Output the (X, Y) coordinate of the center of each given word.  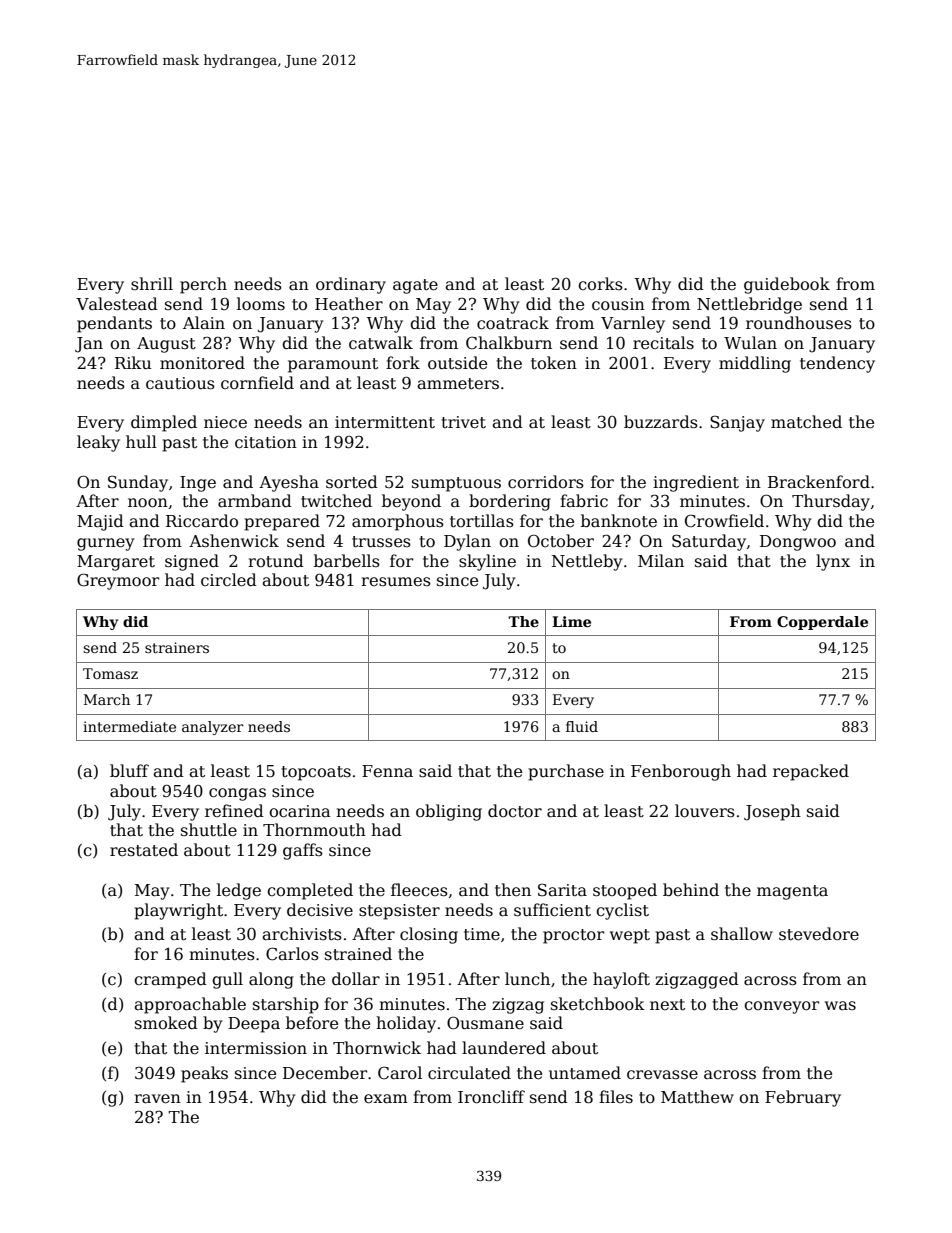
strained (358, 954)
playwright (178, 911)
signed (192, 562)
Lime (571, 621)
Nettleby (587, 562)
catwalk (381, 343)
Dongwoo (798, 543)
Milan (661, 560)
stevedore (819, 934)
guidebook (787, 285)
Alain (204, 322)
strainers (177, 647)
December (325, 1073)
